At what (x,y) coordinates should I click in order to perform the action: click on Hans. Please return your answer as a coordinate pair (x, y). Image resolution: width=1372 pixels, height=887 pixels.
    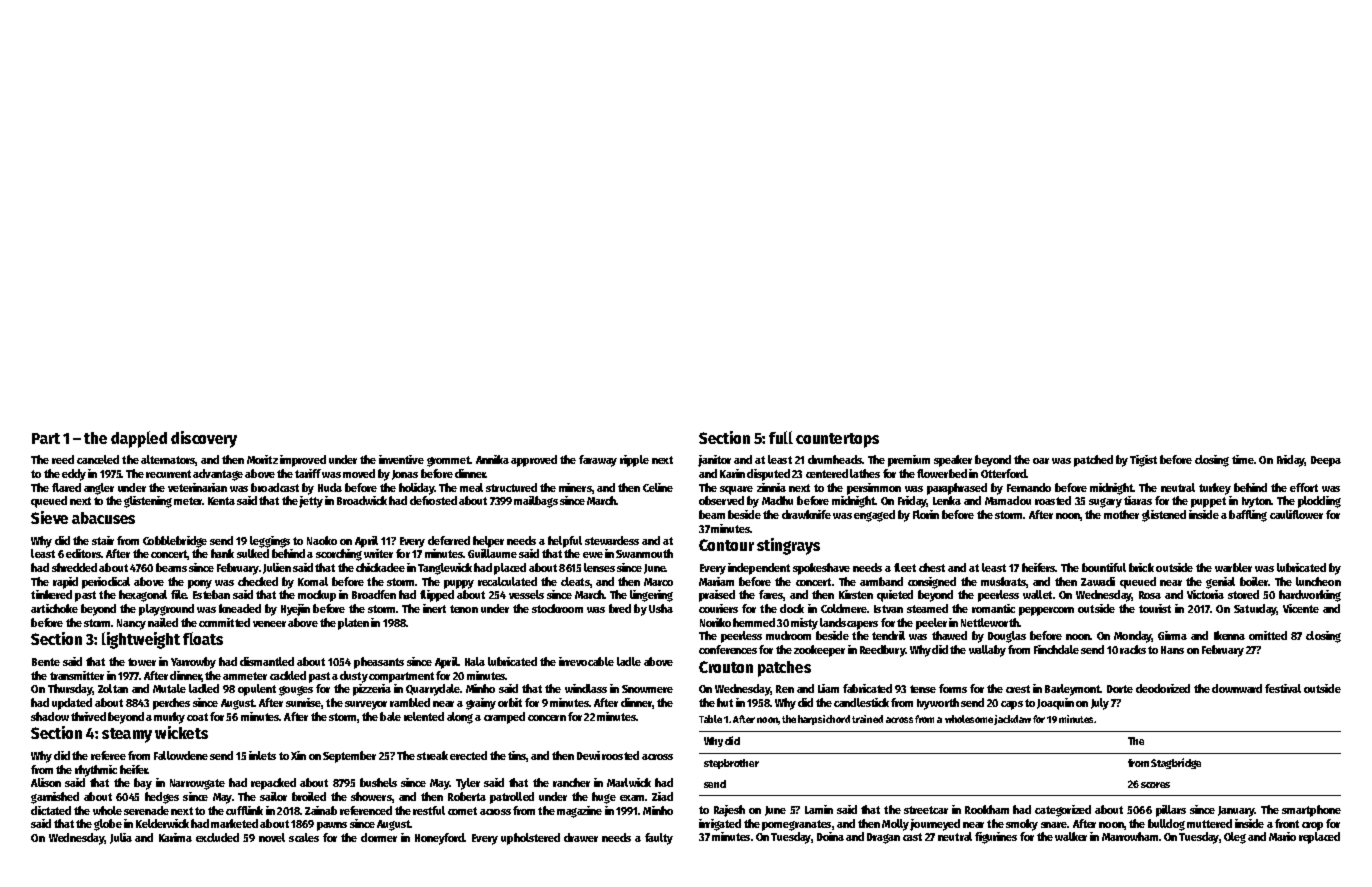
    Looking at the image, I should click on (1172, 650).
